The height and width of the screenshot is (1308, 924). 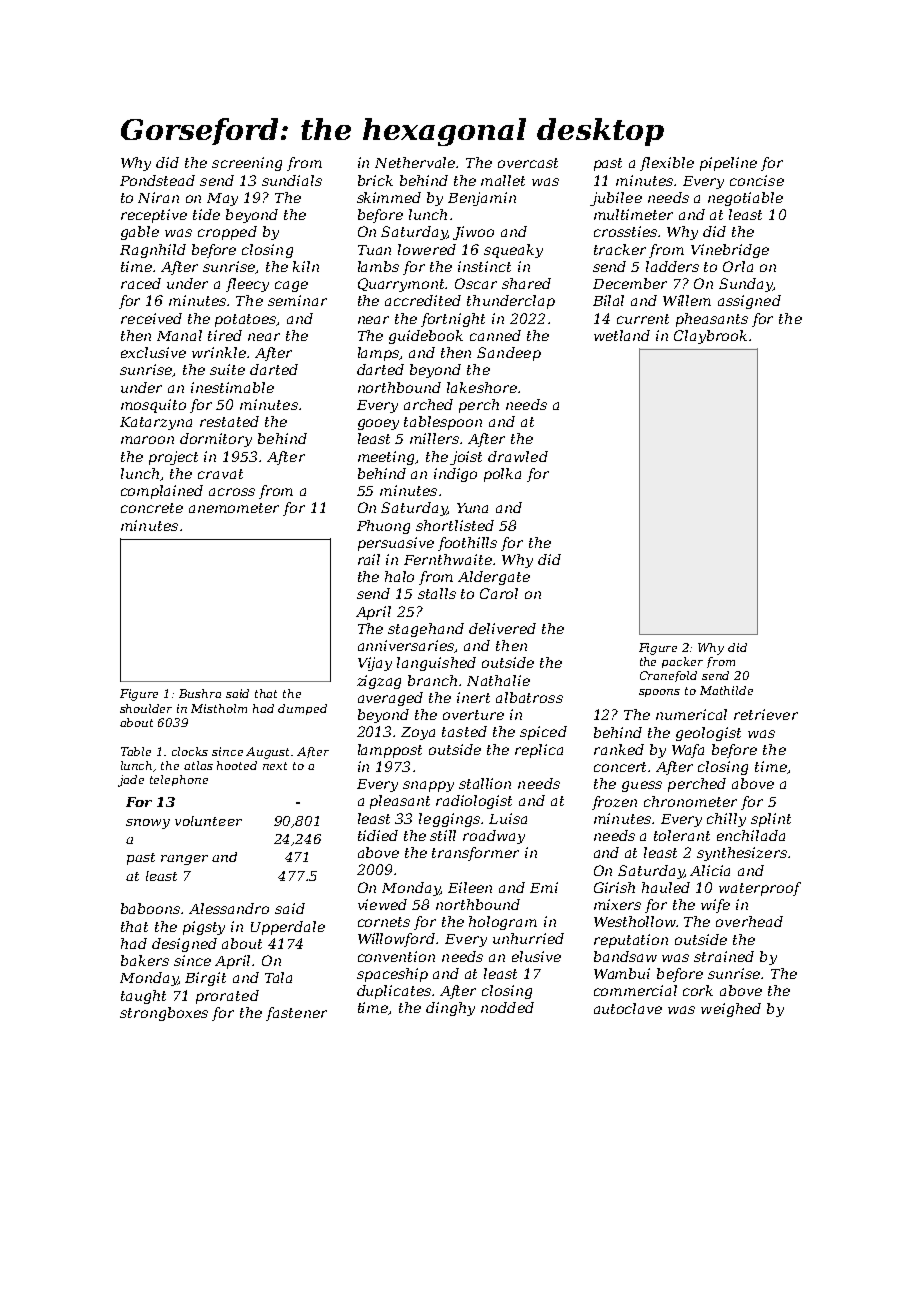 I want to click on fastener, so click(x=296, y=1014).
